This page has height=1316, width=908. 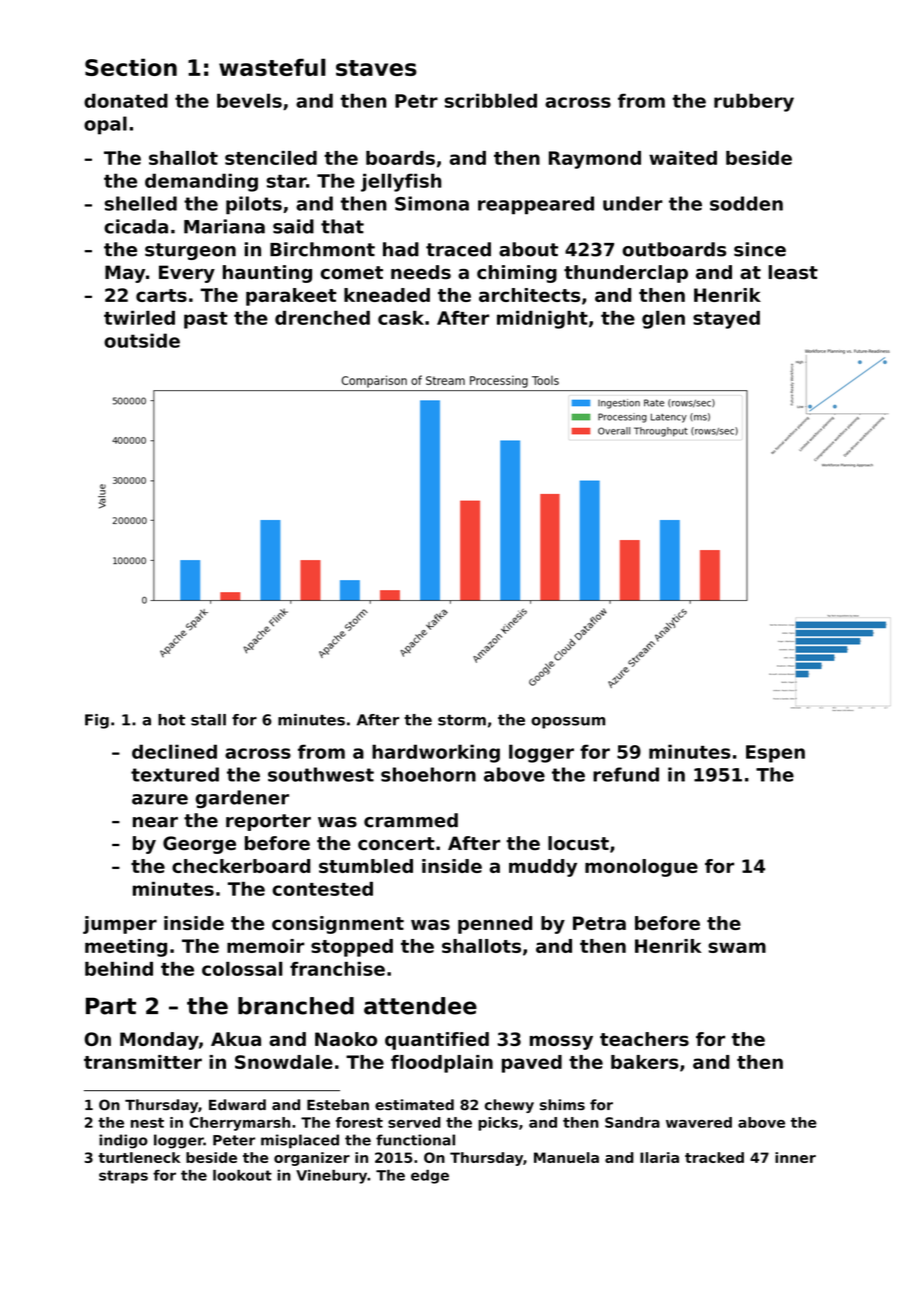 I want to click on Section, so click(x=131, y=67).
